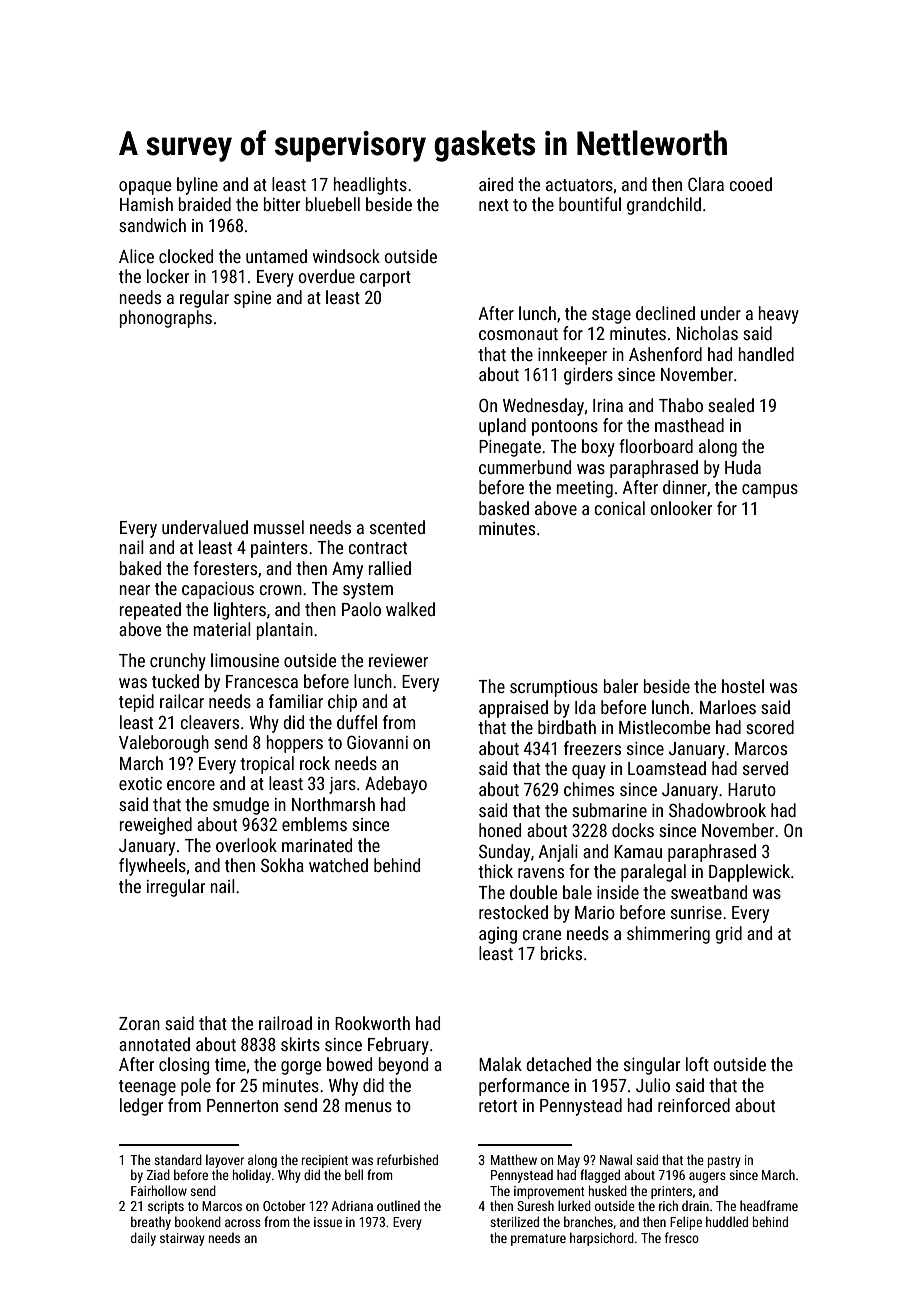  I want to click on Loamstead, so click(667, 768).
